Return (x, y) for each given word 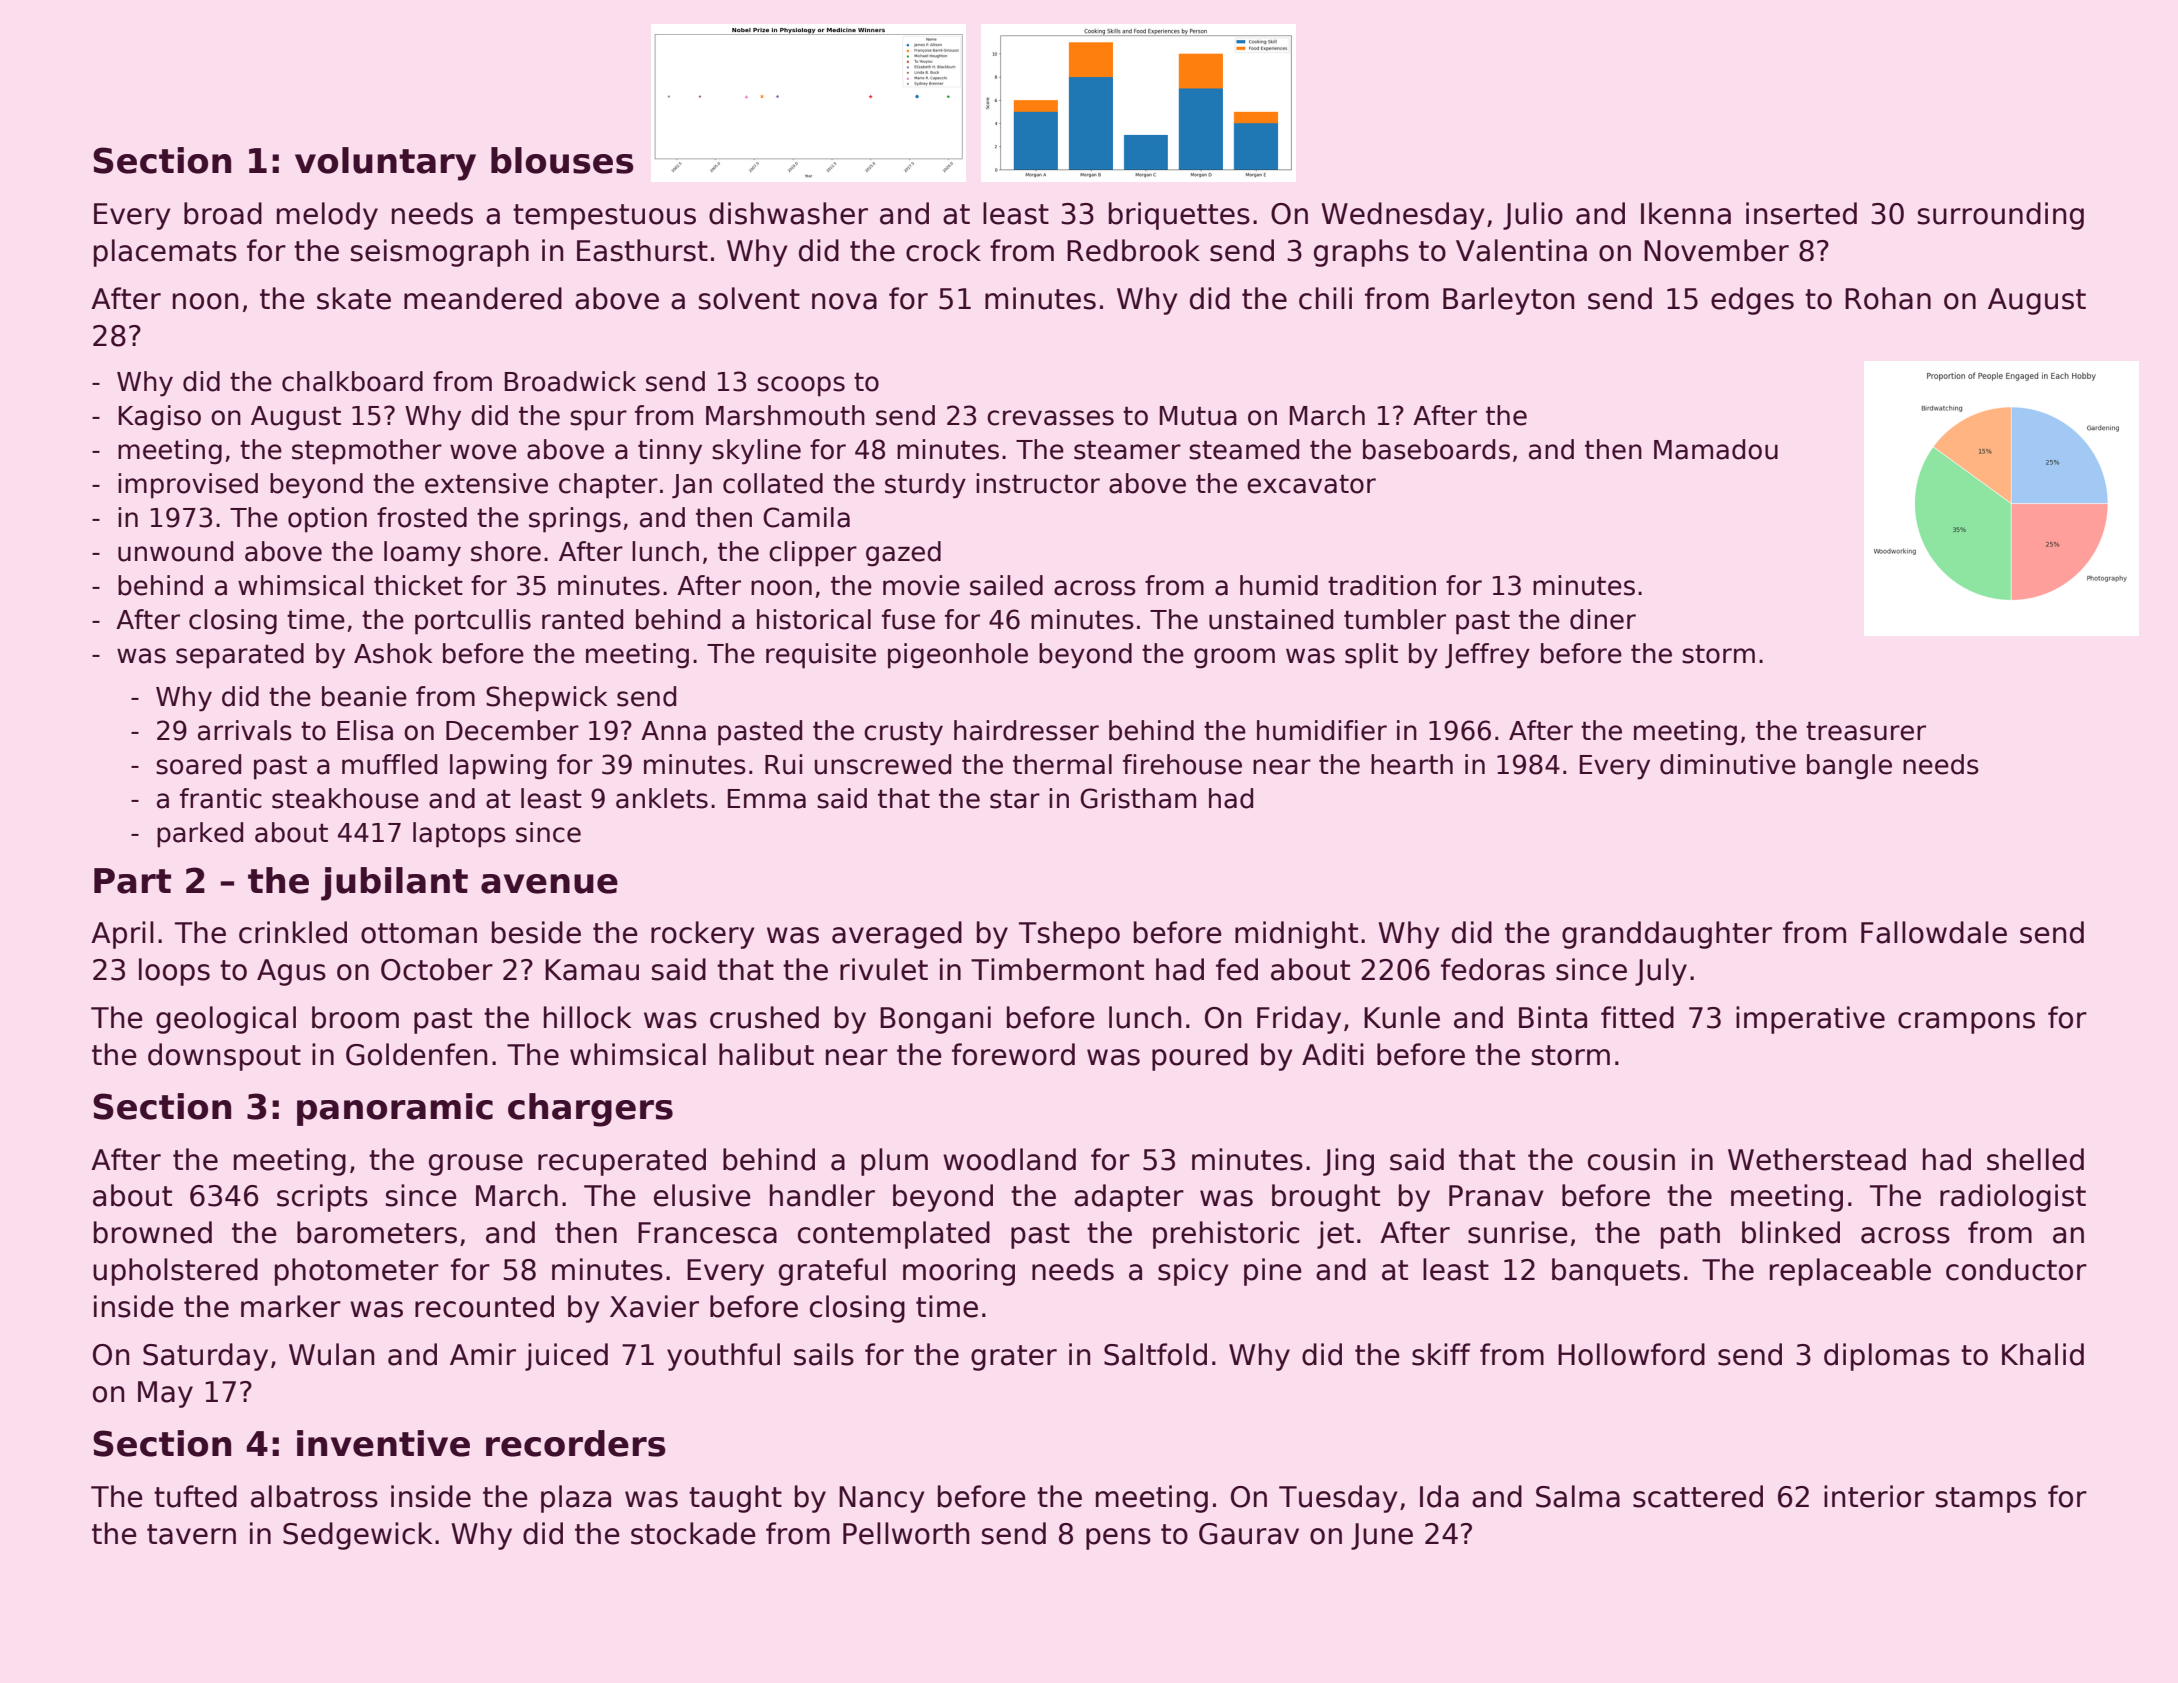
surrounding (2001, 216)
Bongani (935, 1020)
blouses (562, 160)
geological (226, 1020)
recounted (484, 1306)
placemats (165, 253)
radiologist (2013, 1198)
